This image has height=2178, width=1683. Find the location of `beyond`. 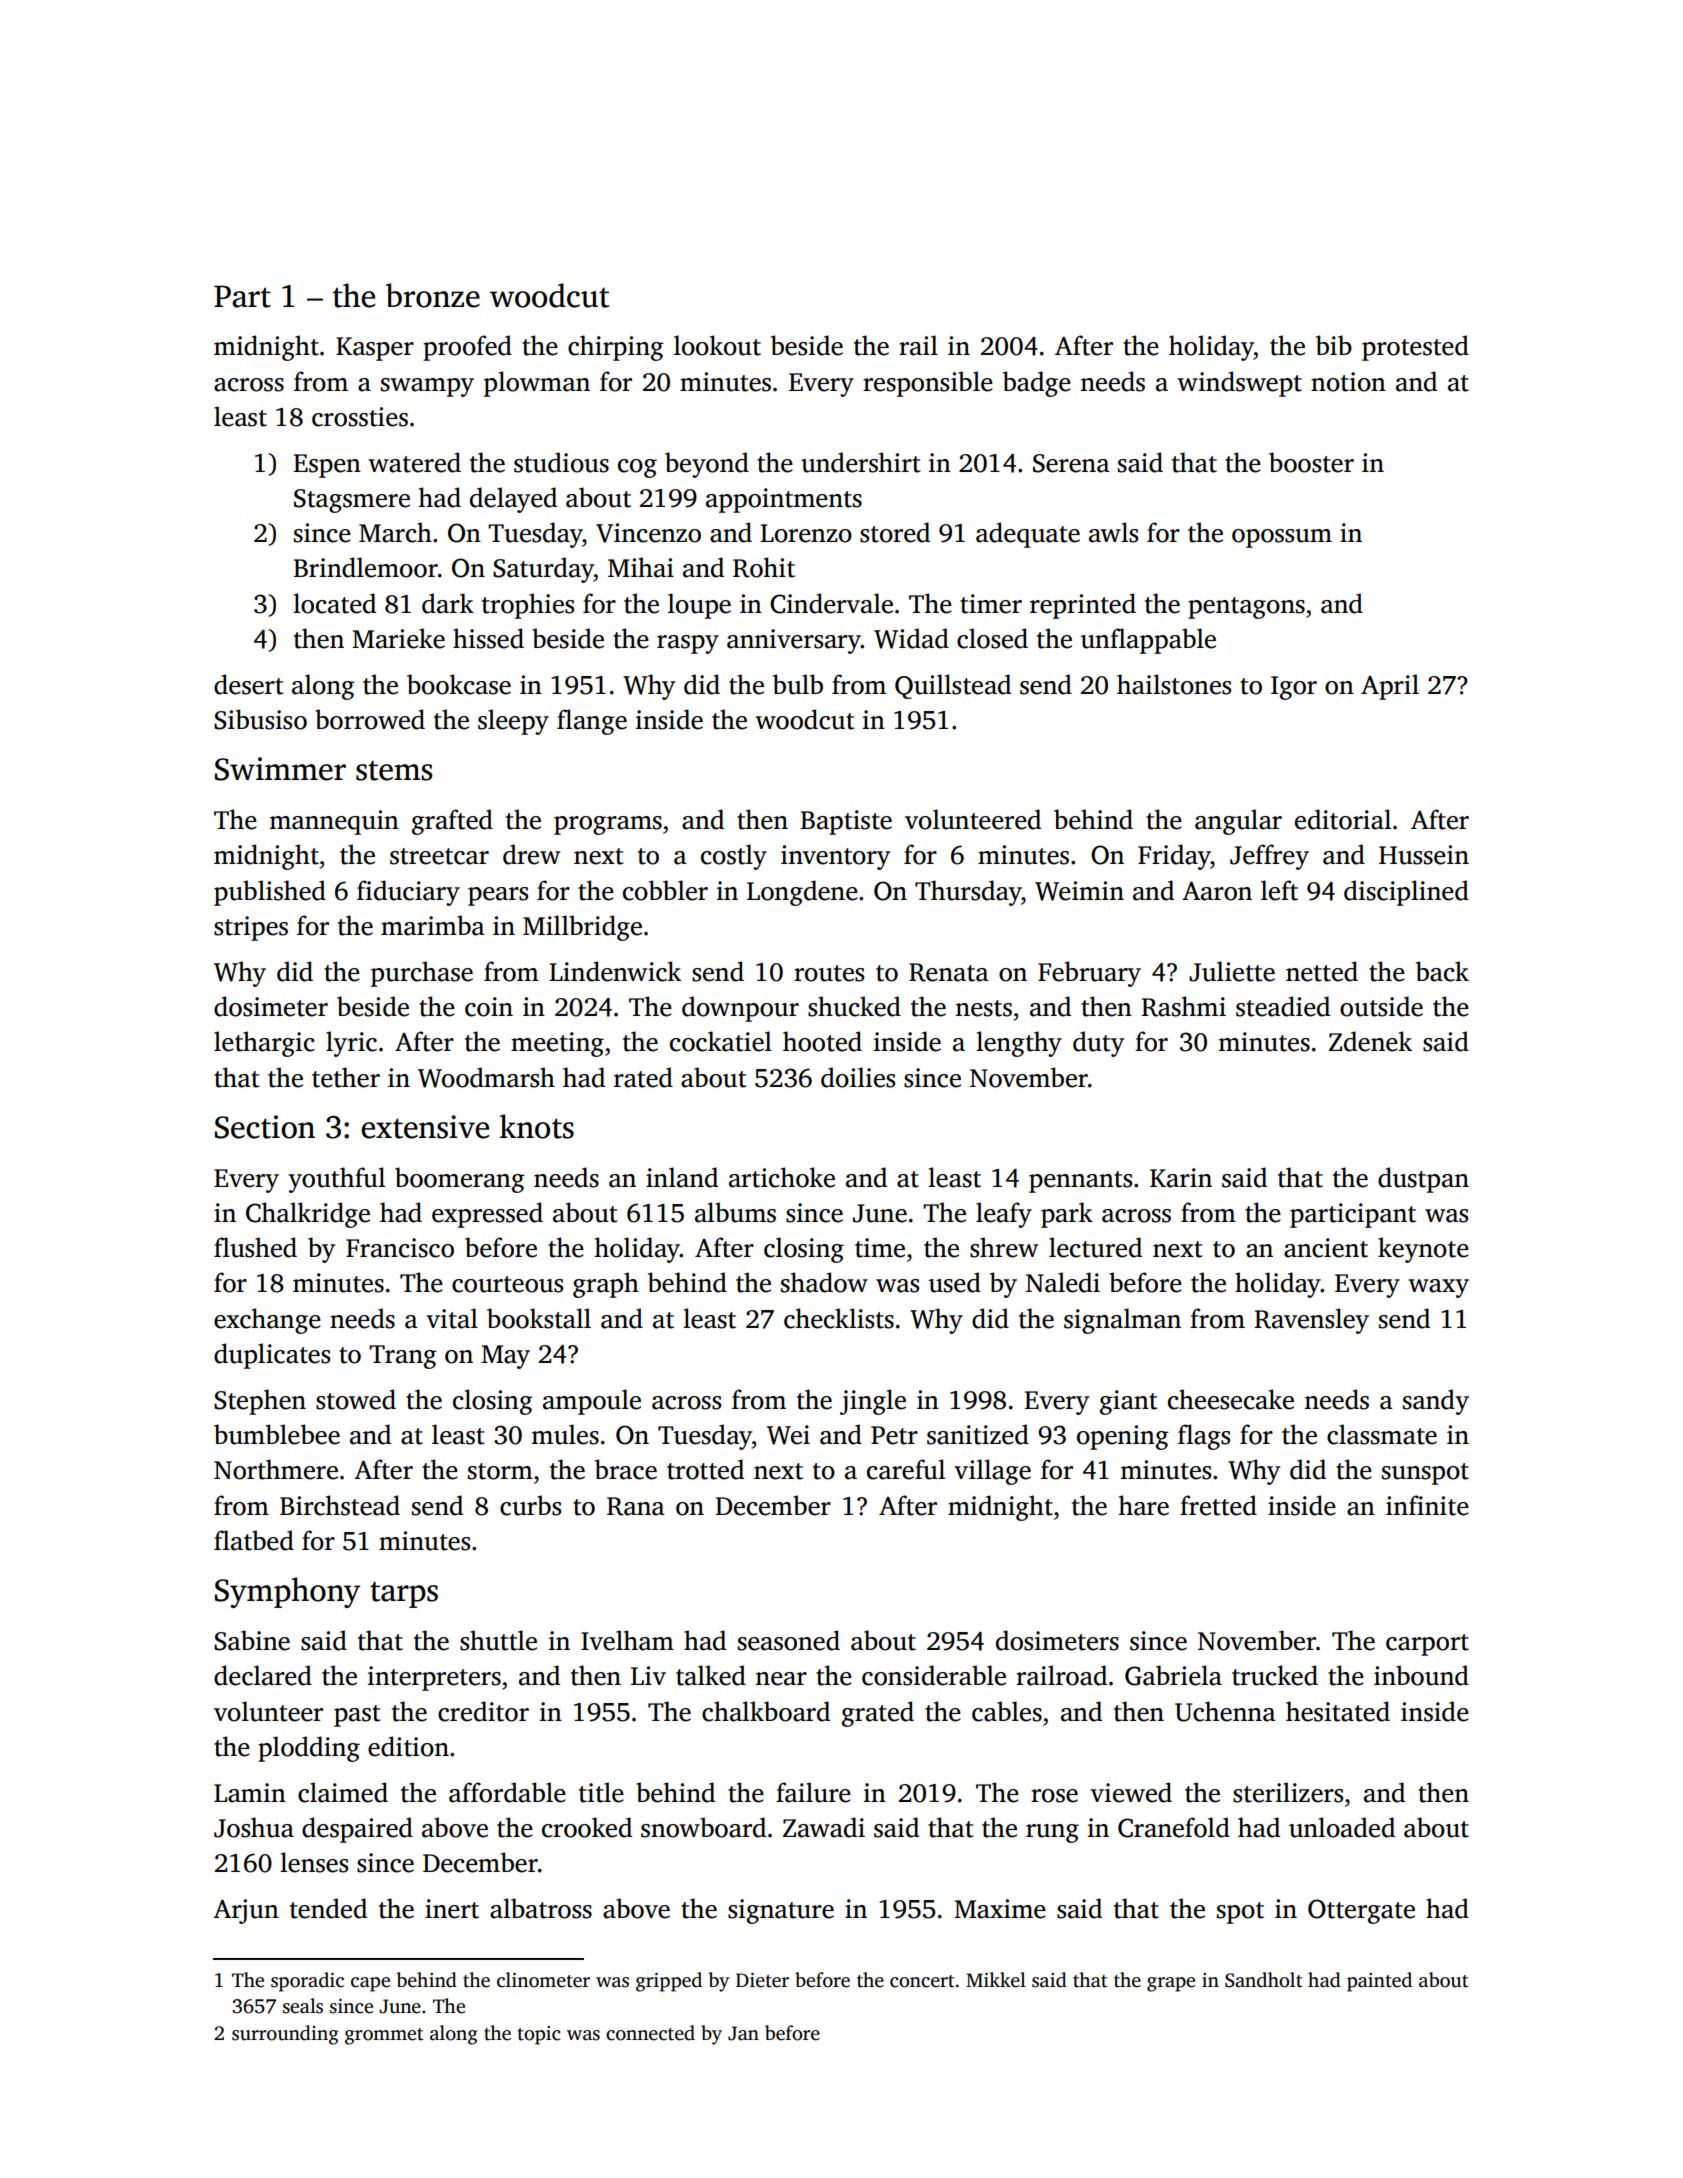

beyond is located at coordinates (707, 465).
